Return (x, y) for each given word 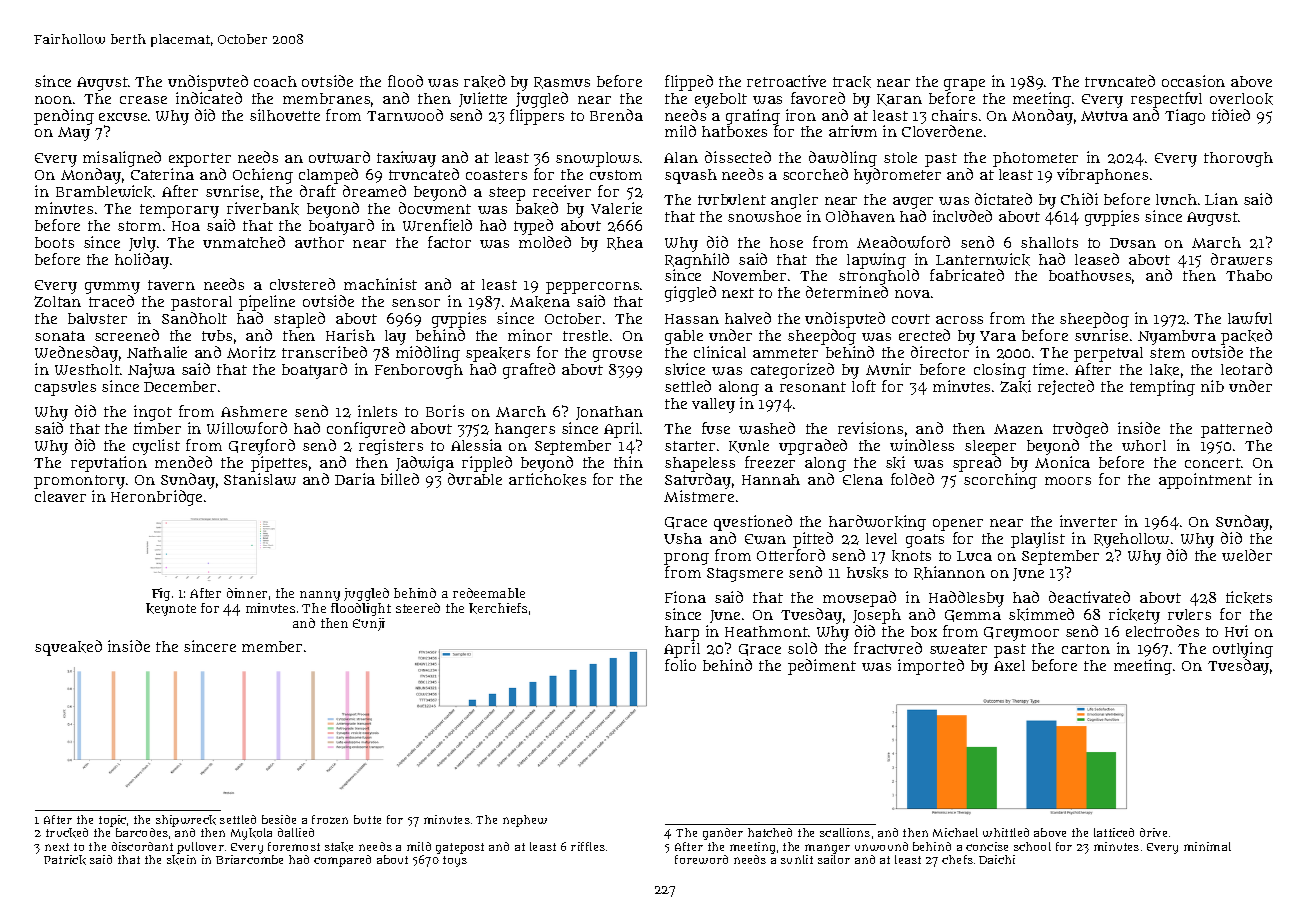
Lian (1221, 199)
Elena (863, 479)
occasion (1193, 81)
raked (484, 81)
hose (786, 242)
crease (143, 100)
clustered (302, 284)
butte (367, 819)
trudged (1080, 430)
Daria (355, 479)
